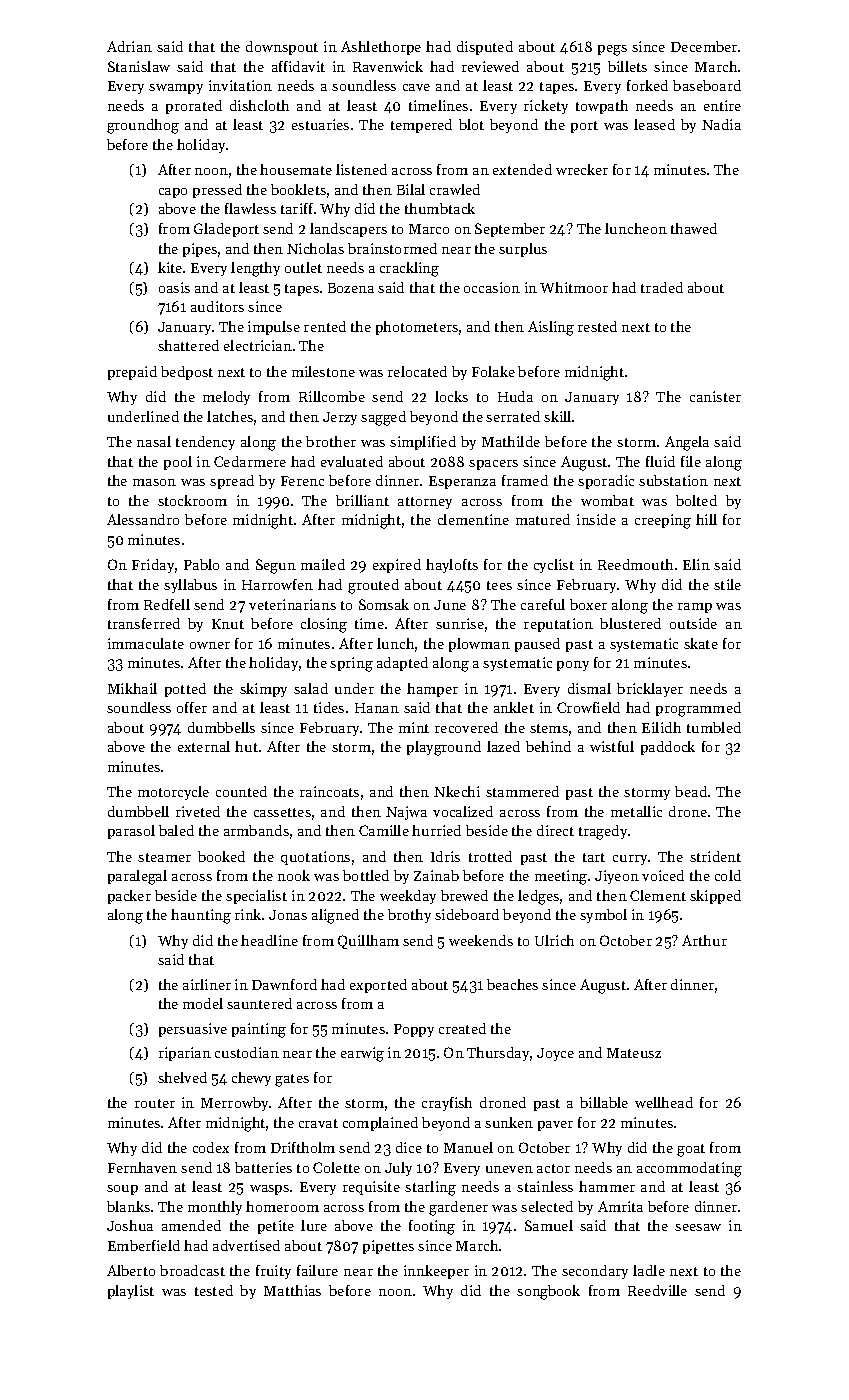  What do you see at coordinates (388, 1247) in the image?
I see `pipettes` at bounding box center [388, 1247].
